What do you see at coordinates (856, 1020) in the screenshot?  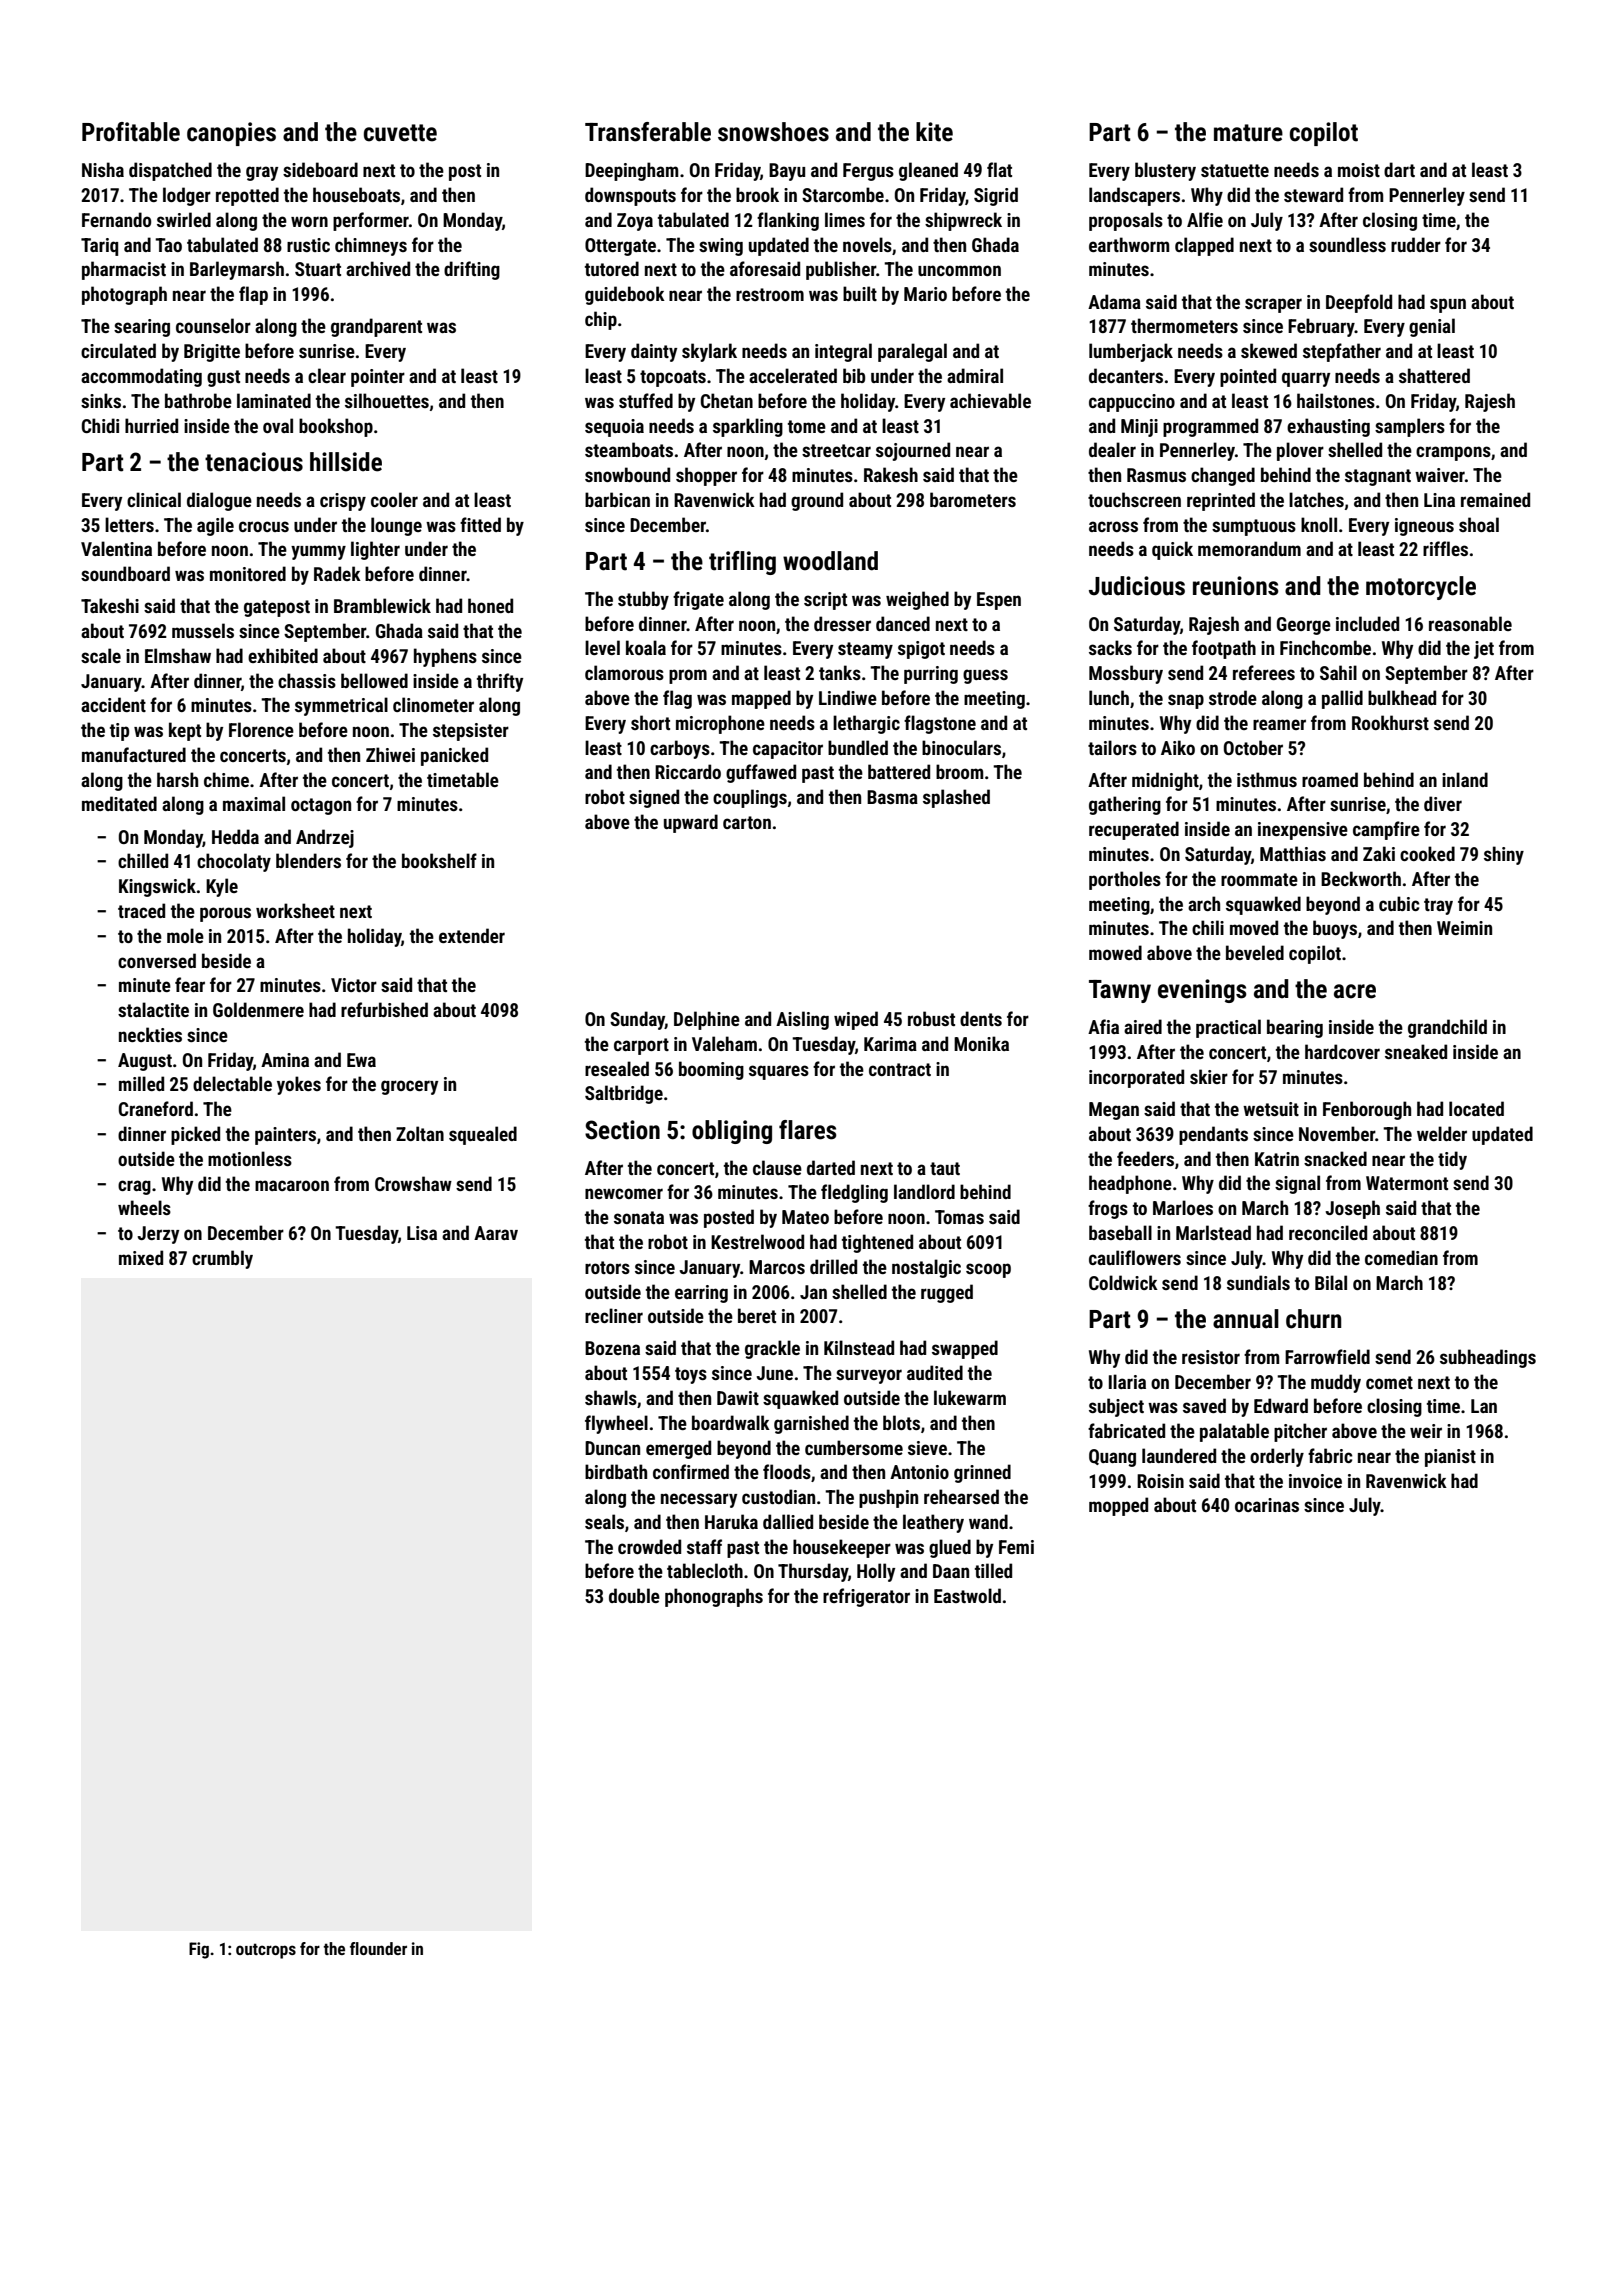 I see `wiped` at bounding box center [856, 1020].
